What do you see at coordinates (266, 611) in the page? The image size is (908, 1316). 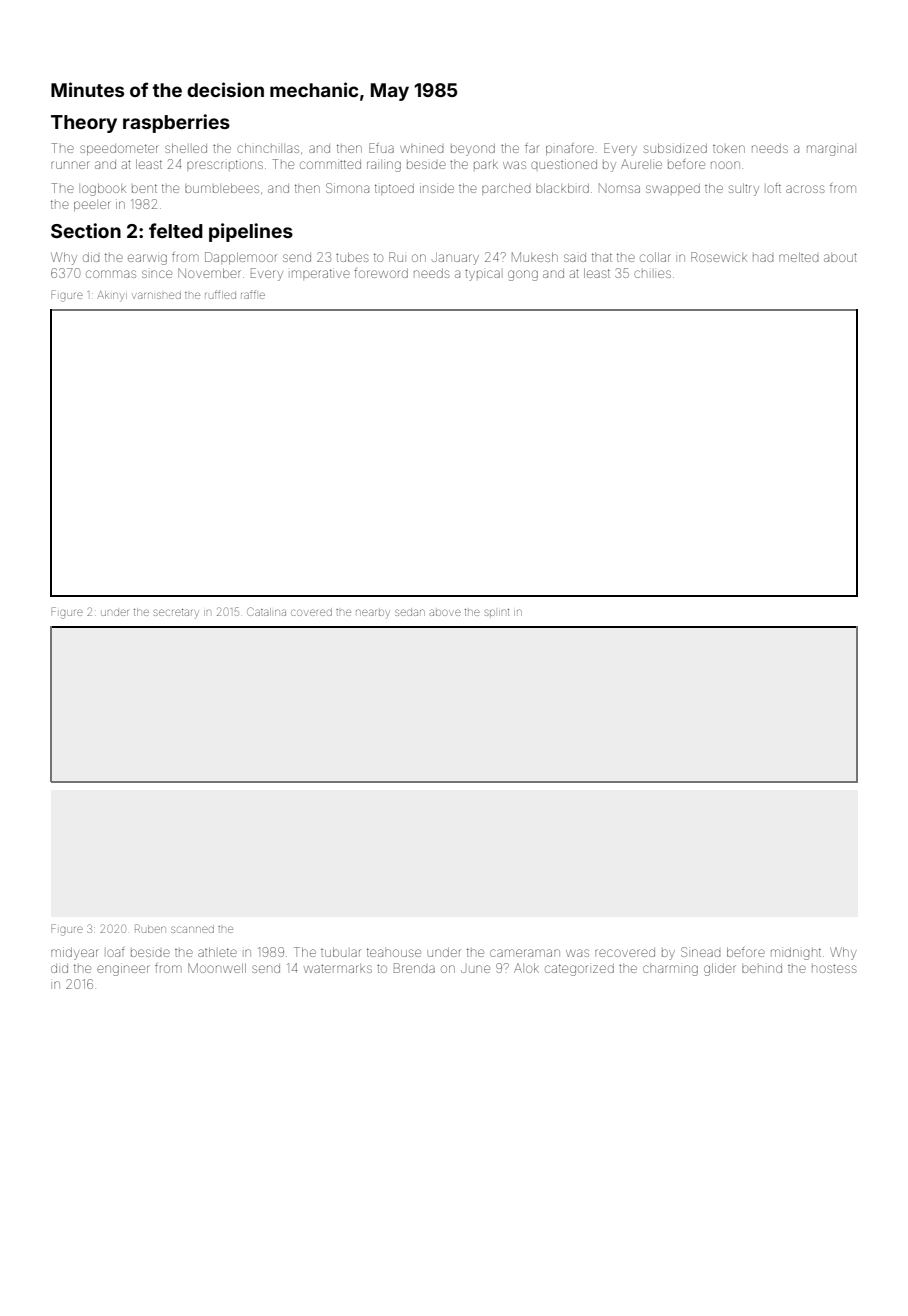 I see `Catalina` at bounding box center [266, 611].
